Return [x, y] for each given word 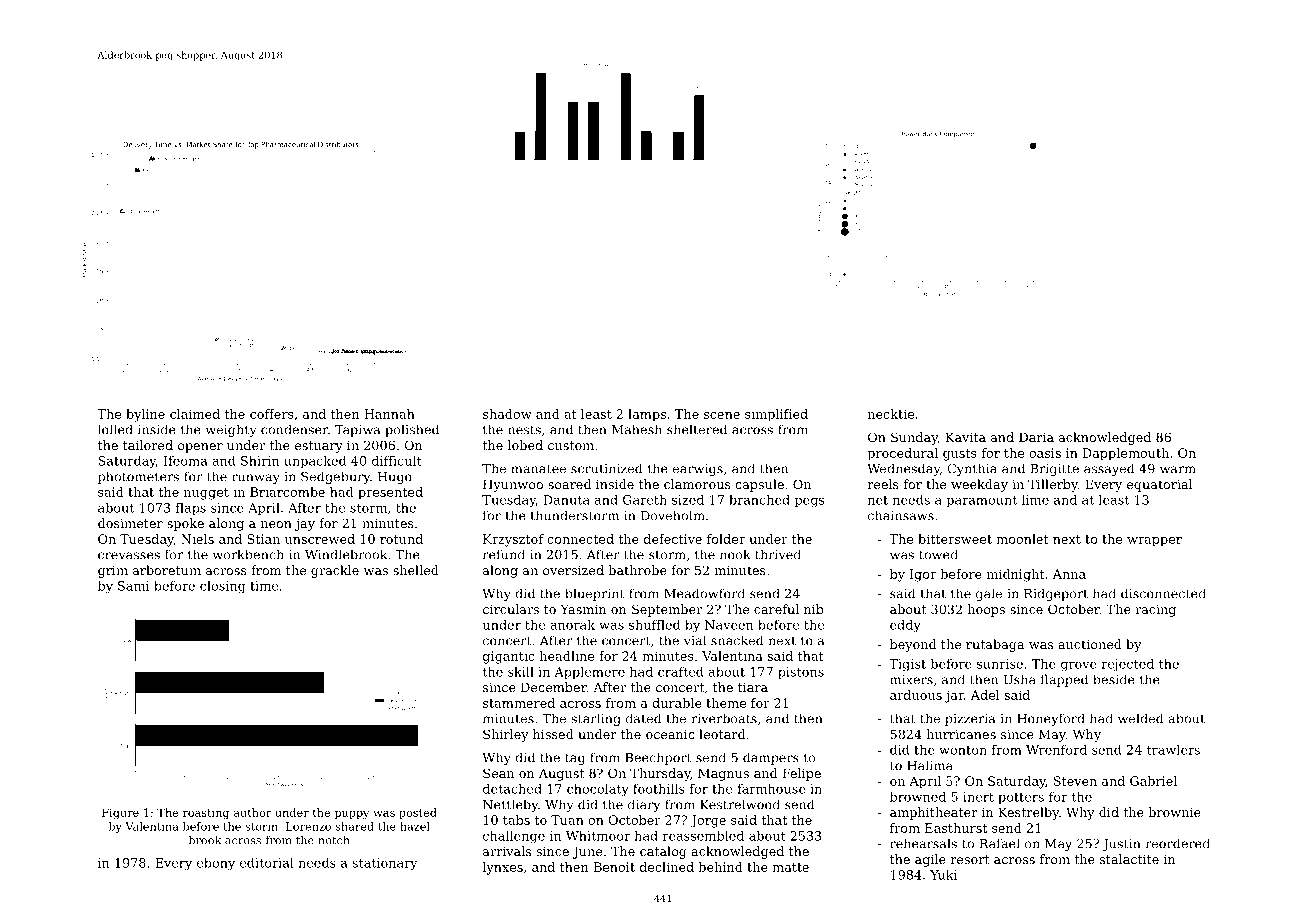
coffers [272, 414]
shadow [507, 414]
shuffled [654, 625]
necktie [891, 414]
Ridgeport [1056, 594]
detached [512, 789]
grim [113, 571]
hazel [415, 826]
